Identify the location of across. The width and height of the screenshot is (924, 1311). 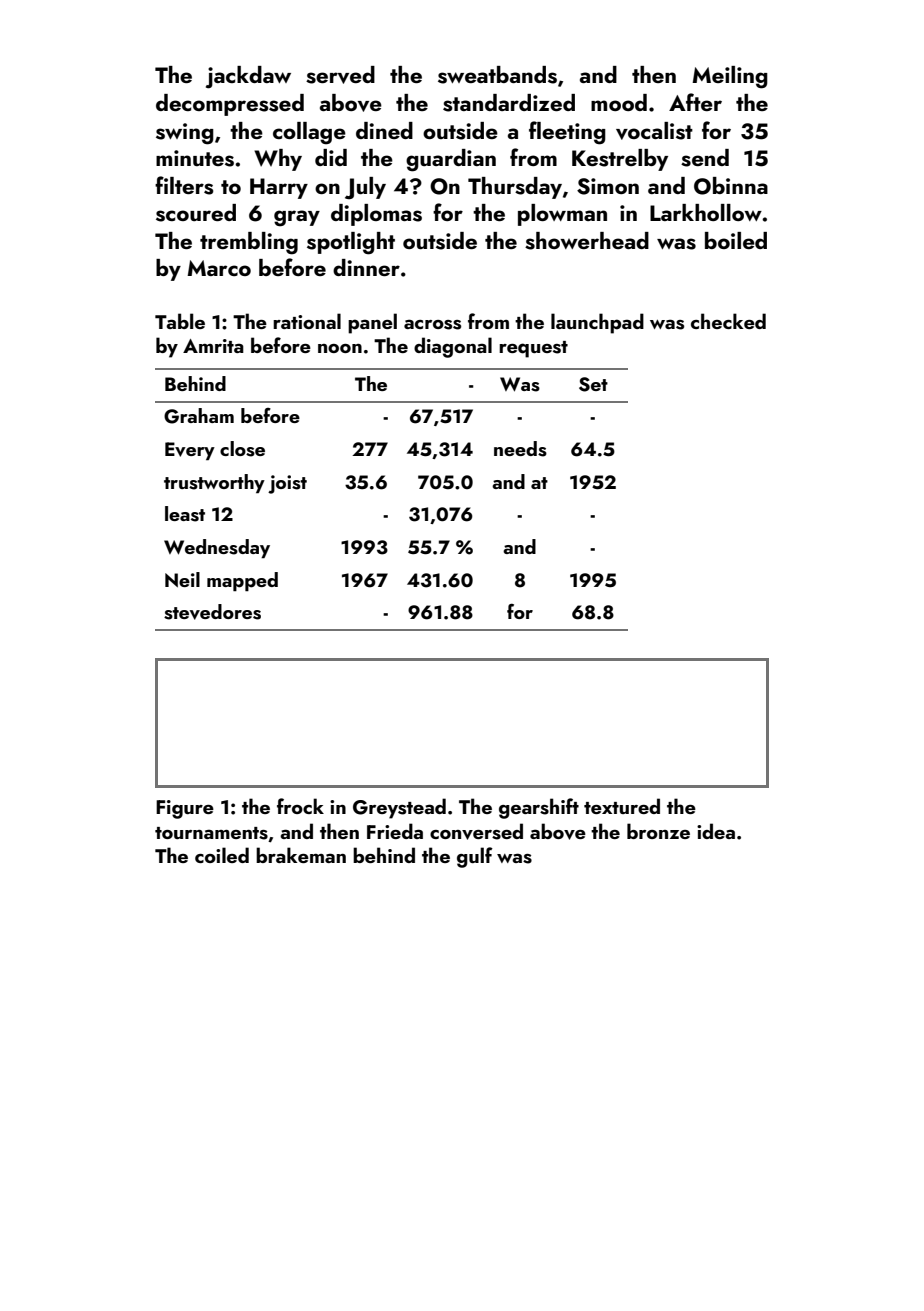
(432, 324).
